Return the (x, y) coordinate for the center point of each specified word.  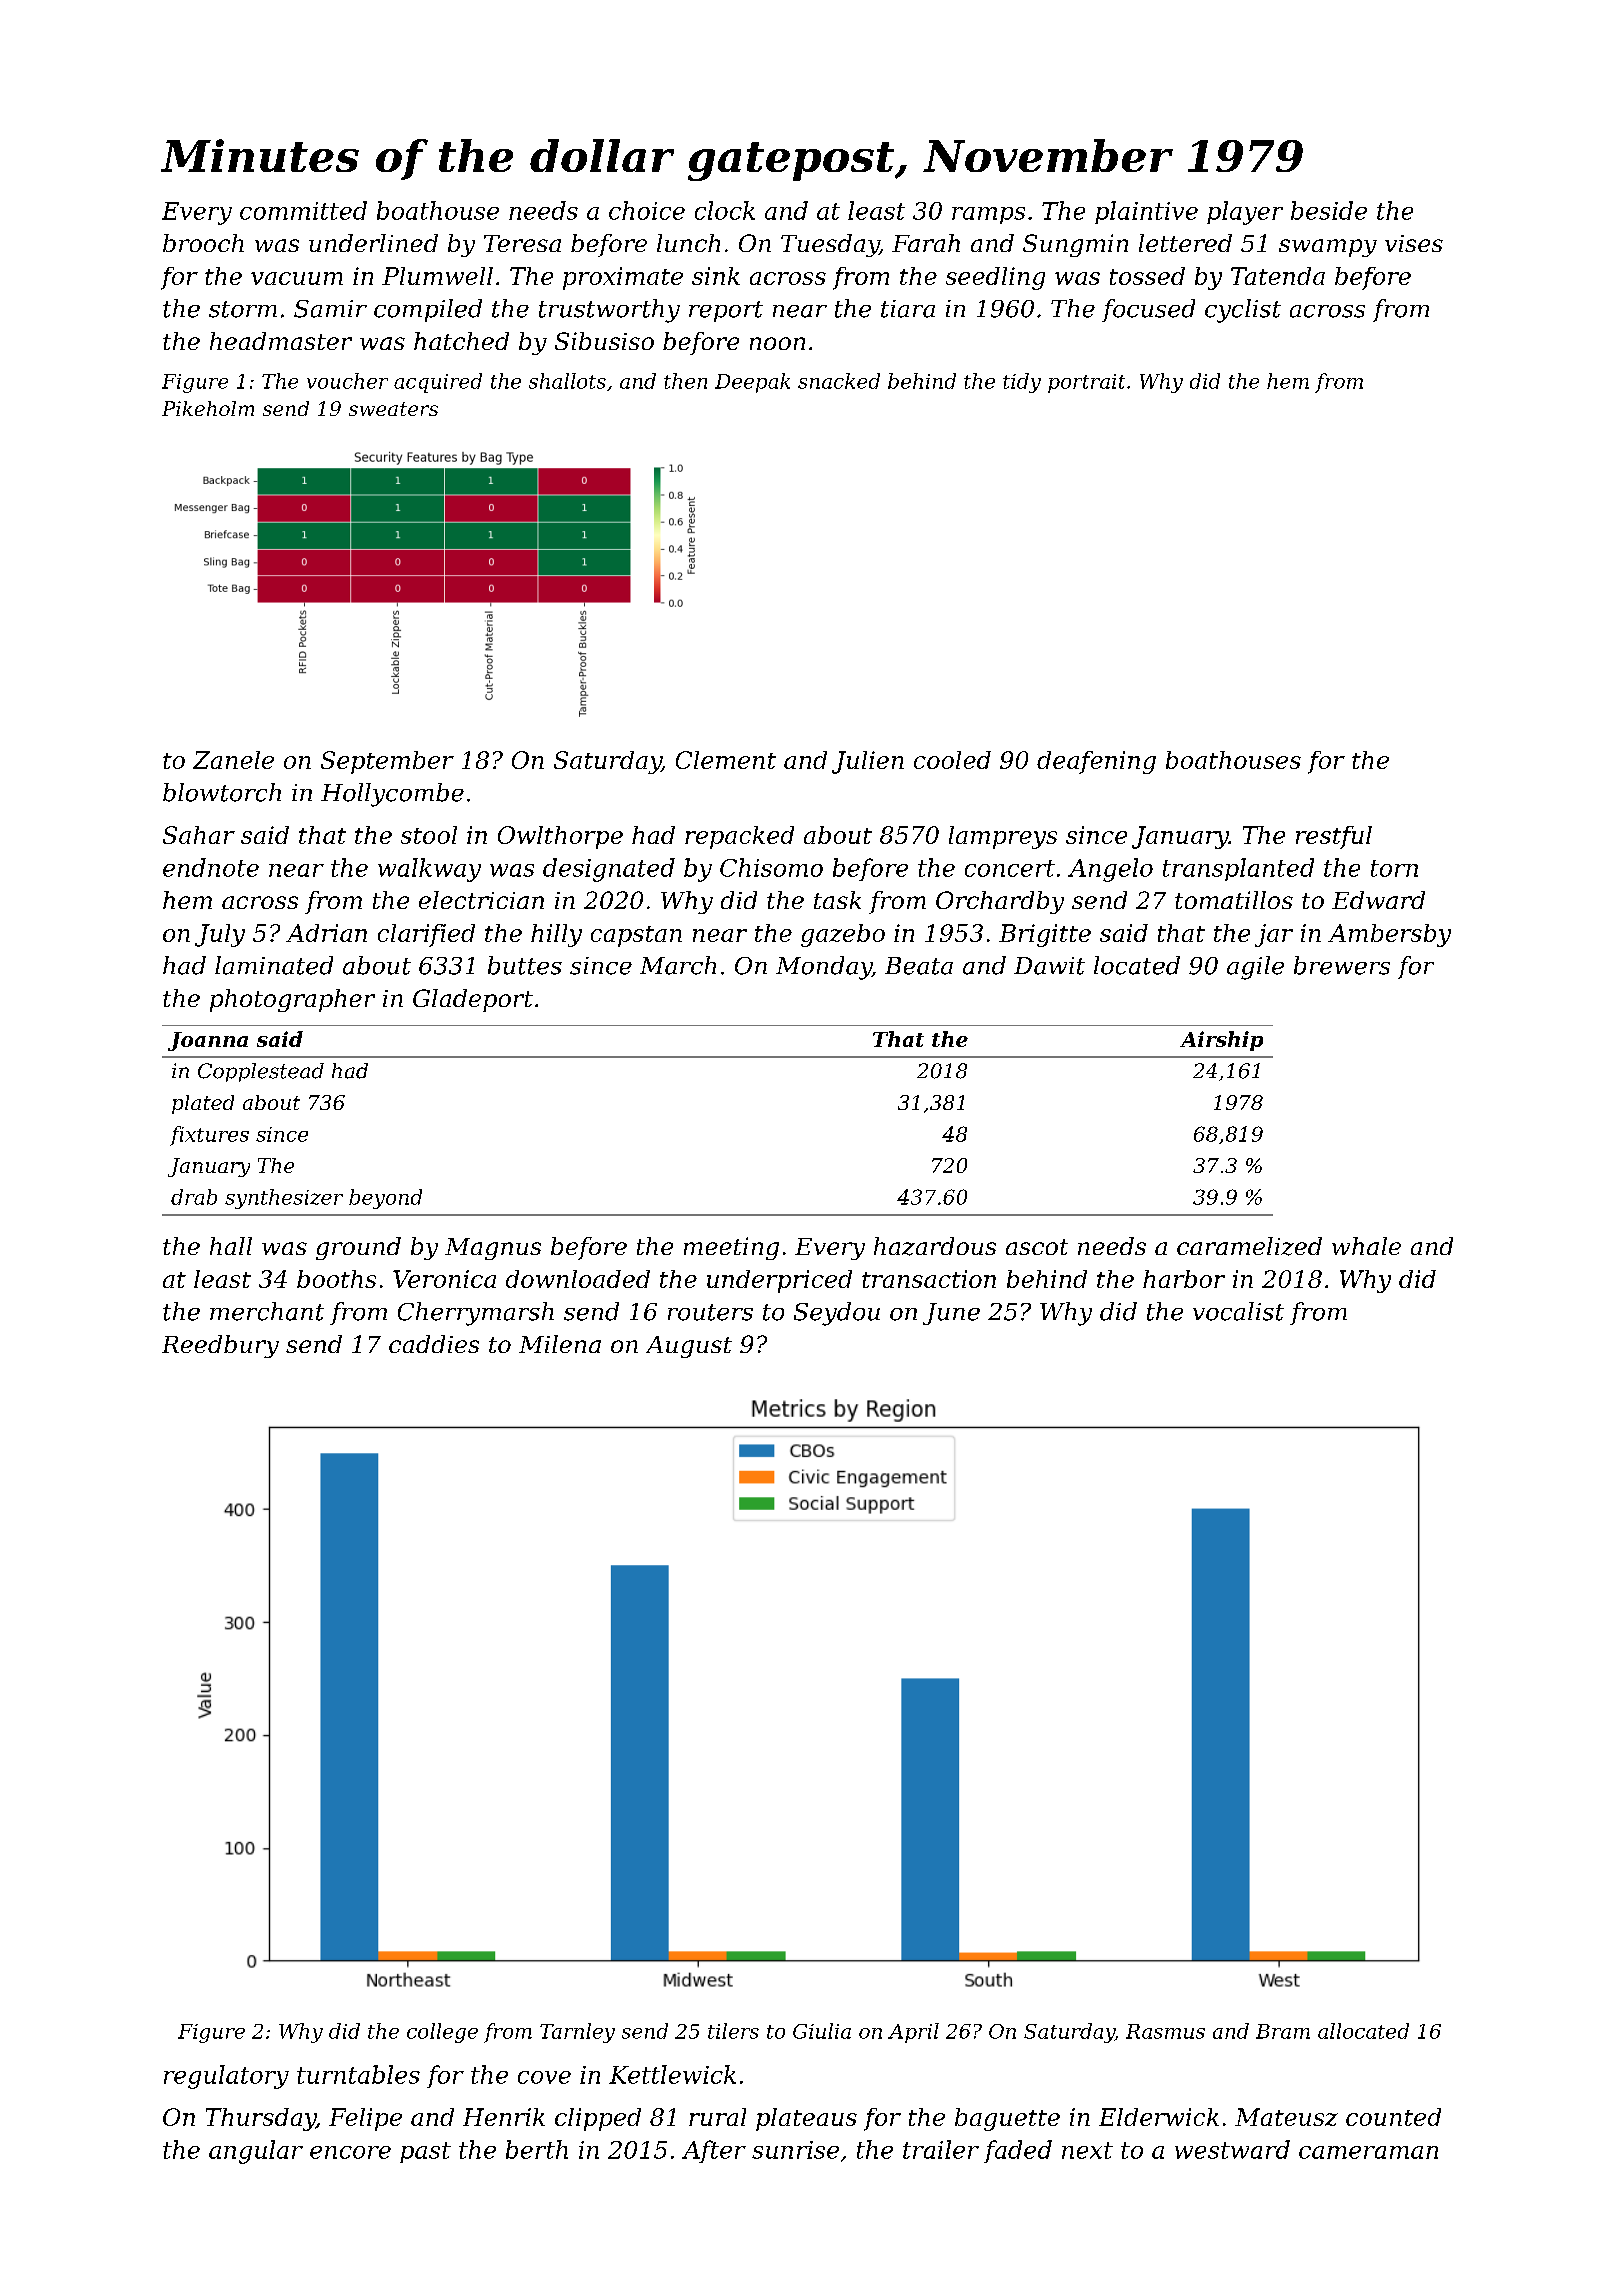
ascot (1037, 1247)
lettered (1185, 243)
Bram (1283, 2031)
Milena (560, 1344)
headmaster (281, 341)
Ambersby (1389, 935)
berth (537, 2149)
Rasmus (1165, 2031)
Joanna (208, 1041)
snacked (839, 381)
